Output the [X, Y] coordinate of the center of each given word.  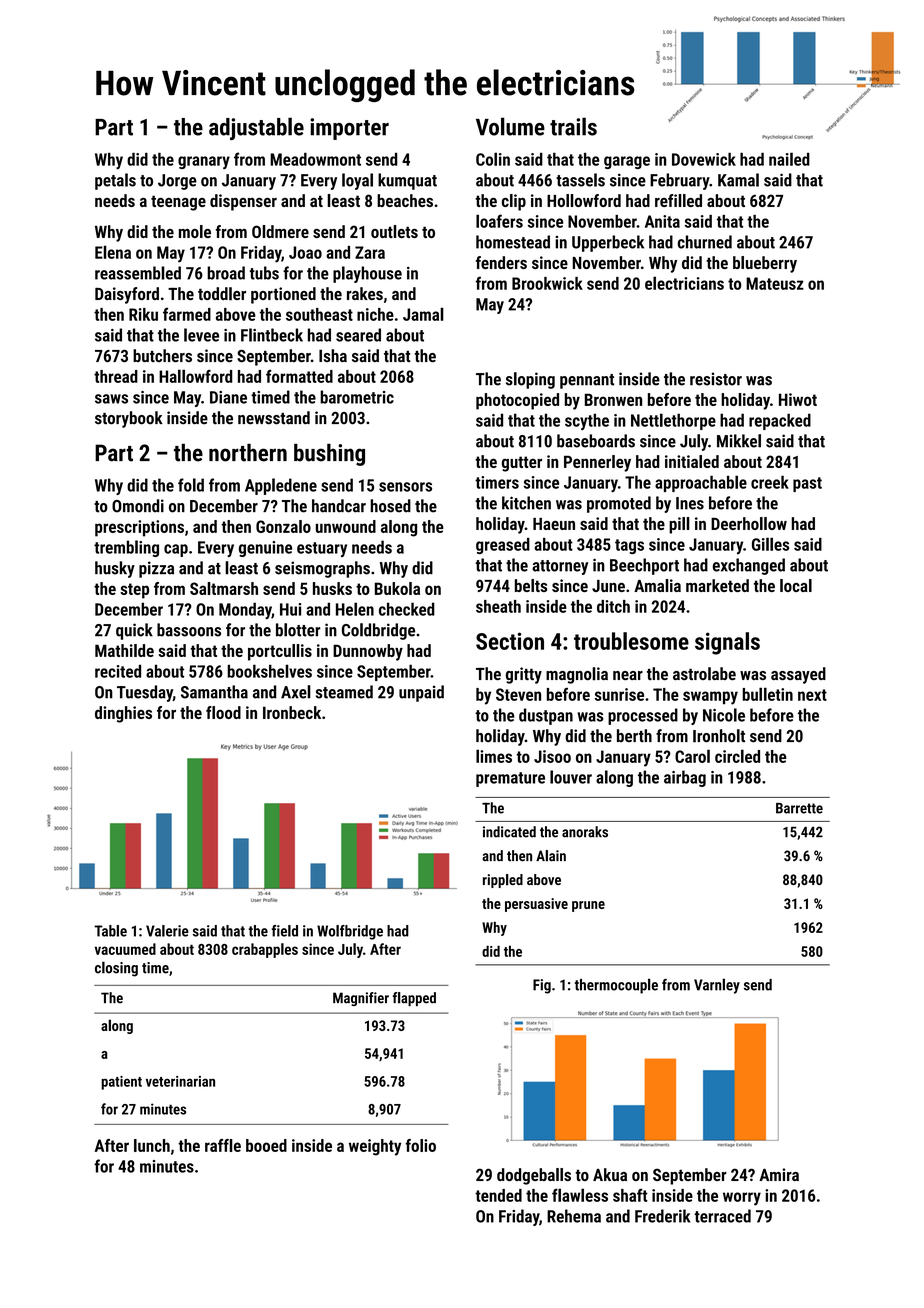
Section [510, 641]
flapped [414, 999]
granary [204, 163]
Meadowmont [315, 159]
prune [588, 906]
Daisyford [127, 295]
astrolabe [704, 674]
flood [223, 712]
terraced [722, 1216]
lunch [152, 1145]
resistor [716, 379]
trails [573, 126]
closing [116, 969]
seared [358, 335]
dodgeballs [534, 1176]
